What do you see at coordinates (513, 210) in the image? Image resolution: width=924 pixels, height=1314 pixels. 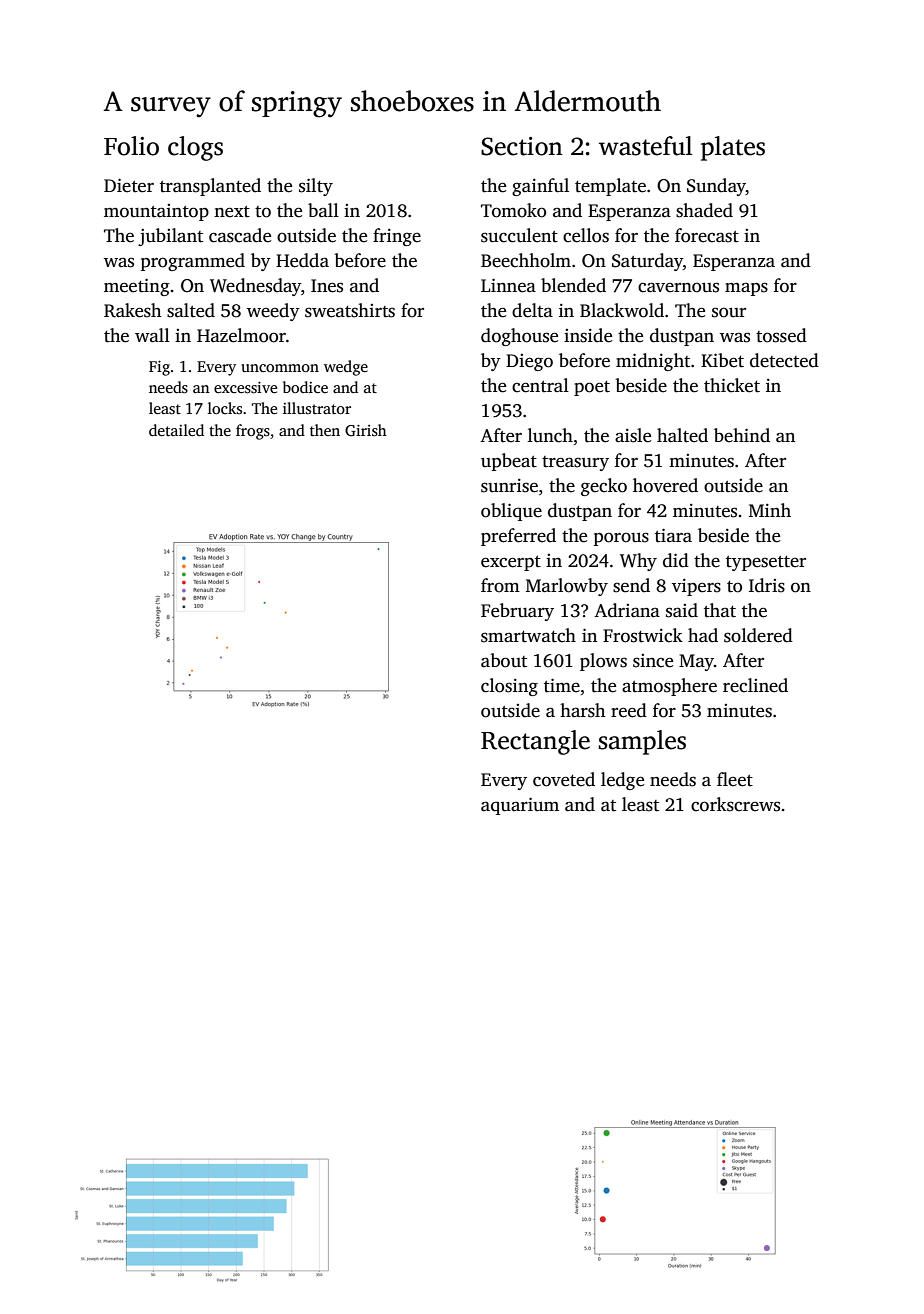 I see `Tomoko` at bounding box center [513, 210].
